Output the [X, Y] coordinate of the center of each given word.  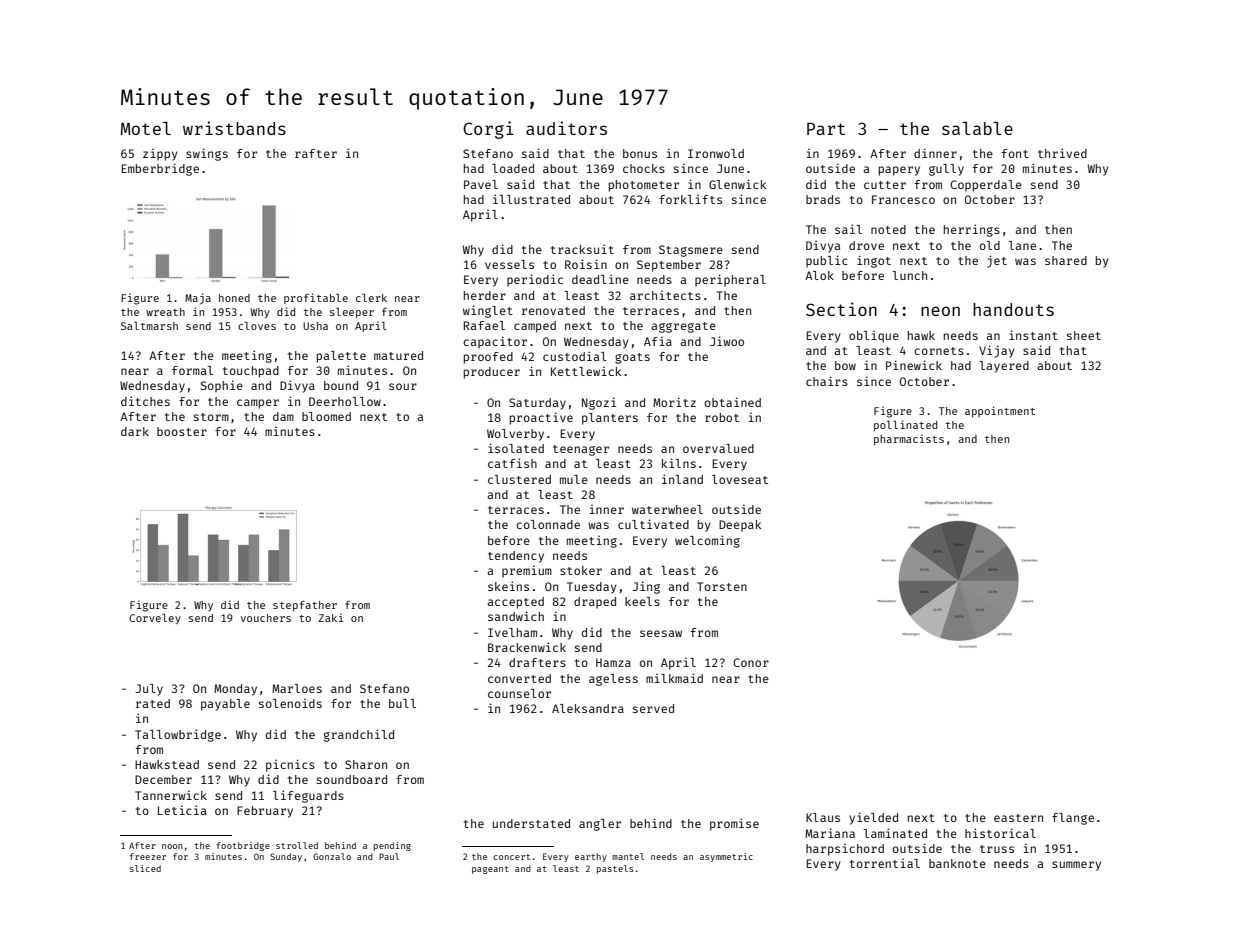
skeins [508, 586]
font [1015, 153]
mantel [628, 856]
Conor [751, 662]
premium [527, 572]
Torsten [722, 586]
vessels [509, 264]
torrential [885, 863]
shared [1066, 260]
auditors [566, 128]
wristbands [234, 128]
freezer [148, 856]
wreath [165, 312]
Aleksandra [588, 708]
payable [225, 705]
